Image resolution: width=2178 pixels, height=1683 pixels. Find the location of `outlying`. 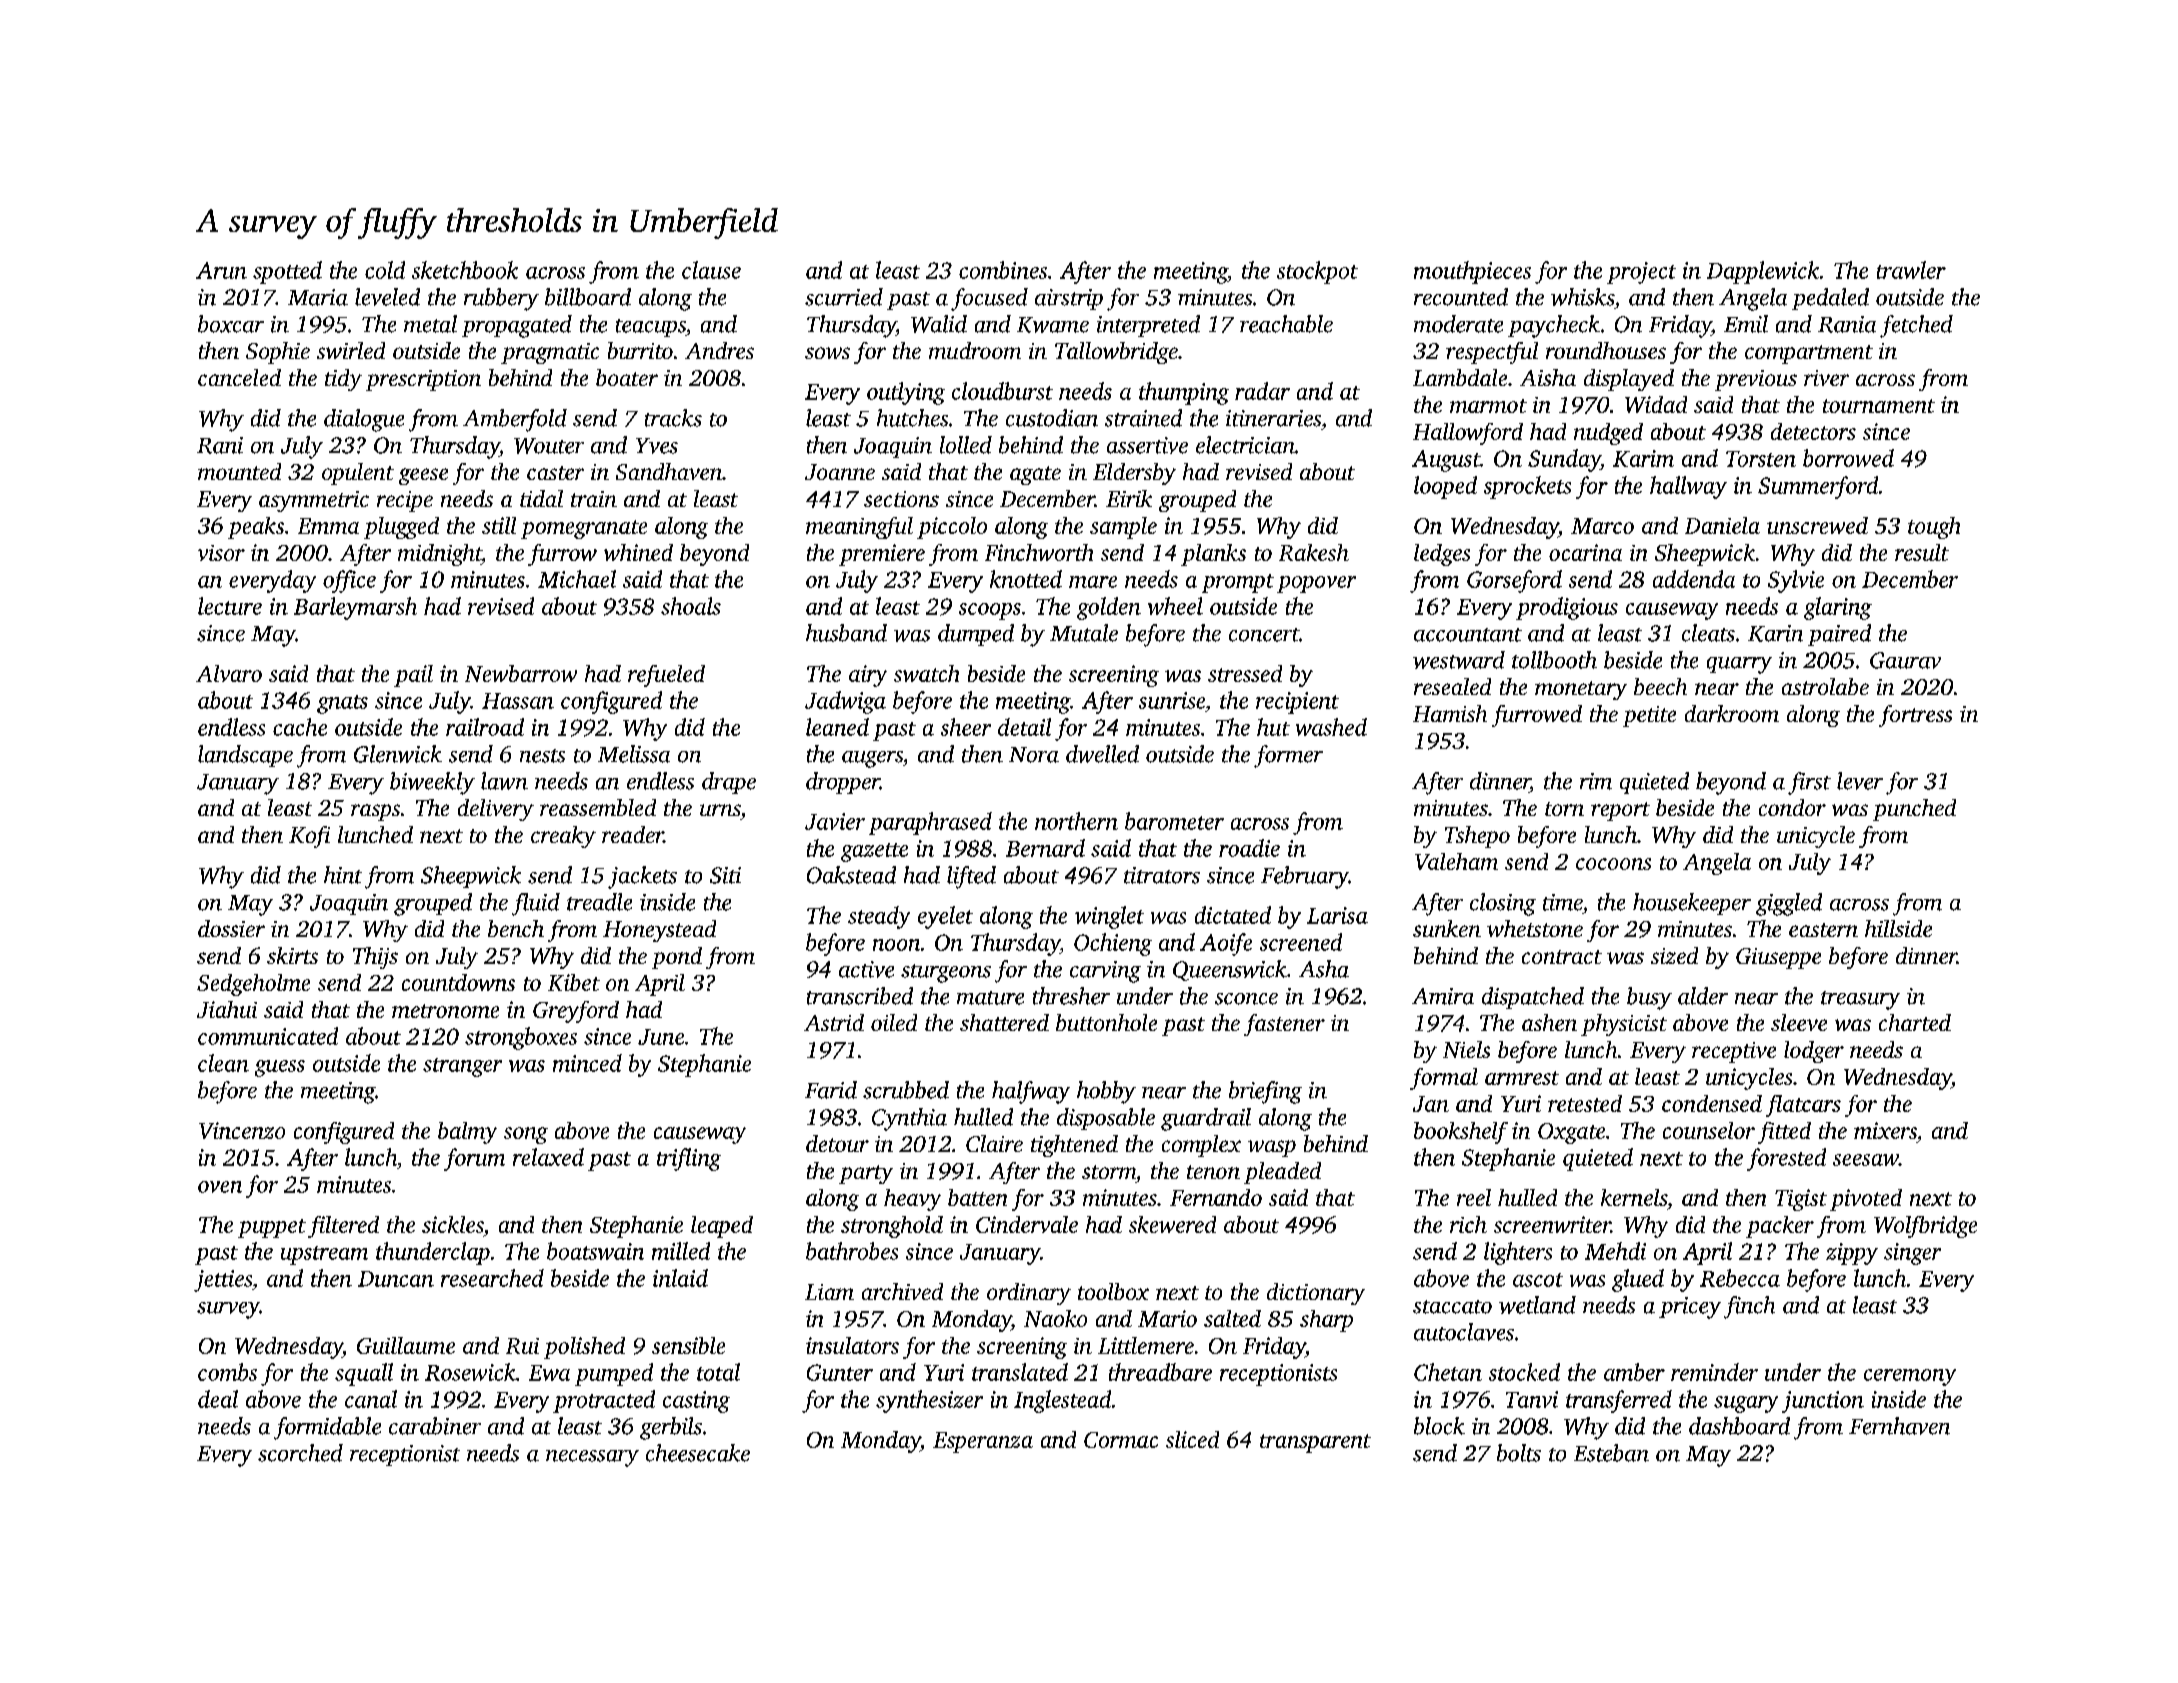

outlying is located at coordinates (906, 393).
